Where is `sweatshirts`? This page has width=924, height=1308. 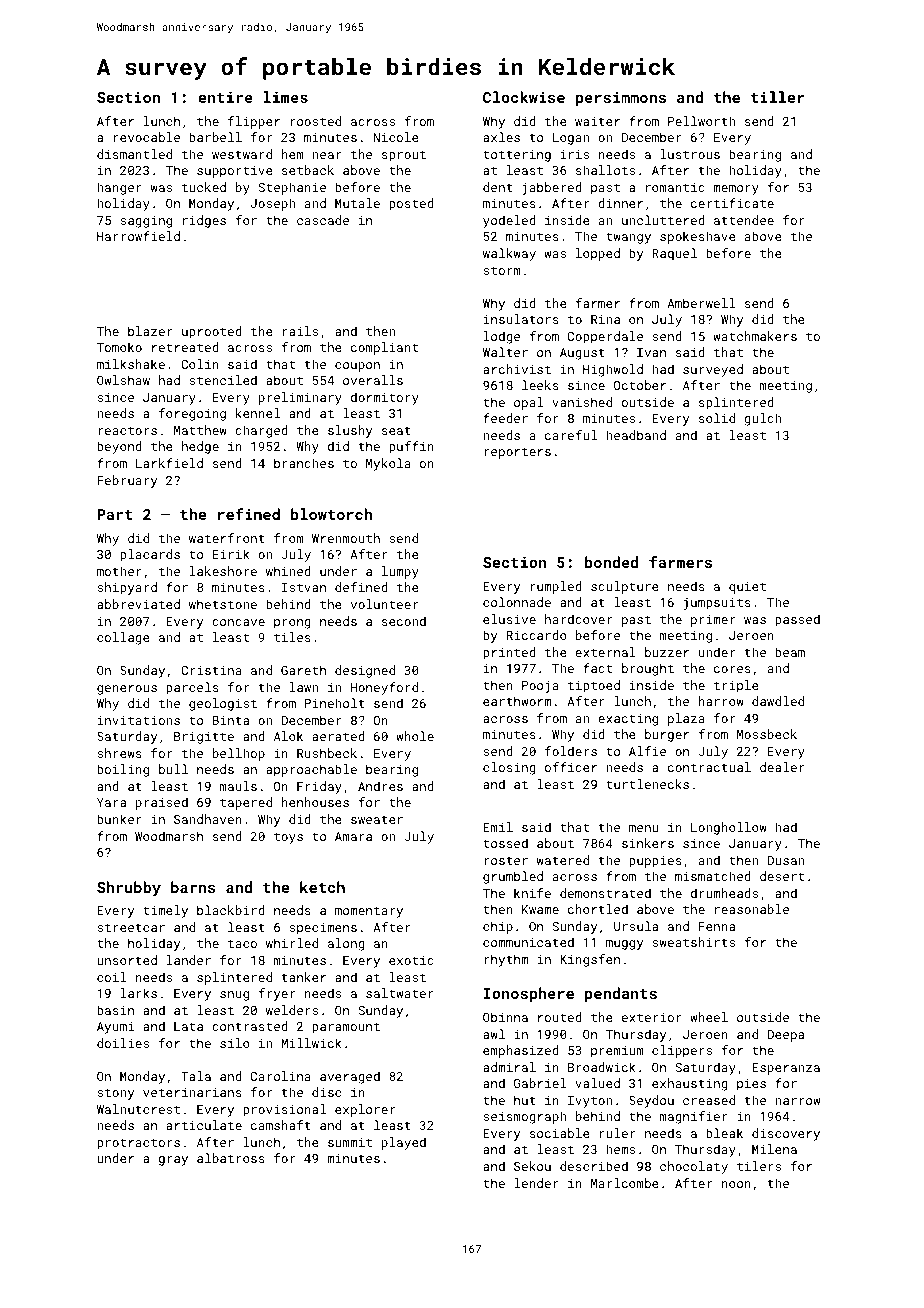
sweatshirts is located at coordinates (693, 942).
